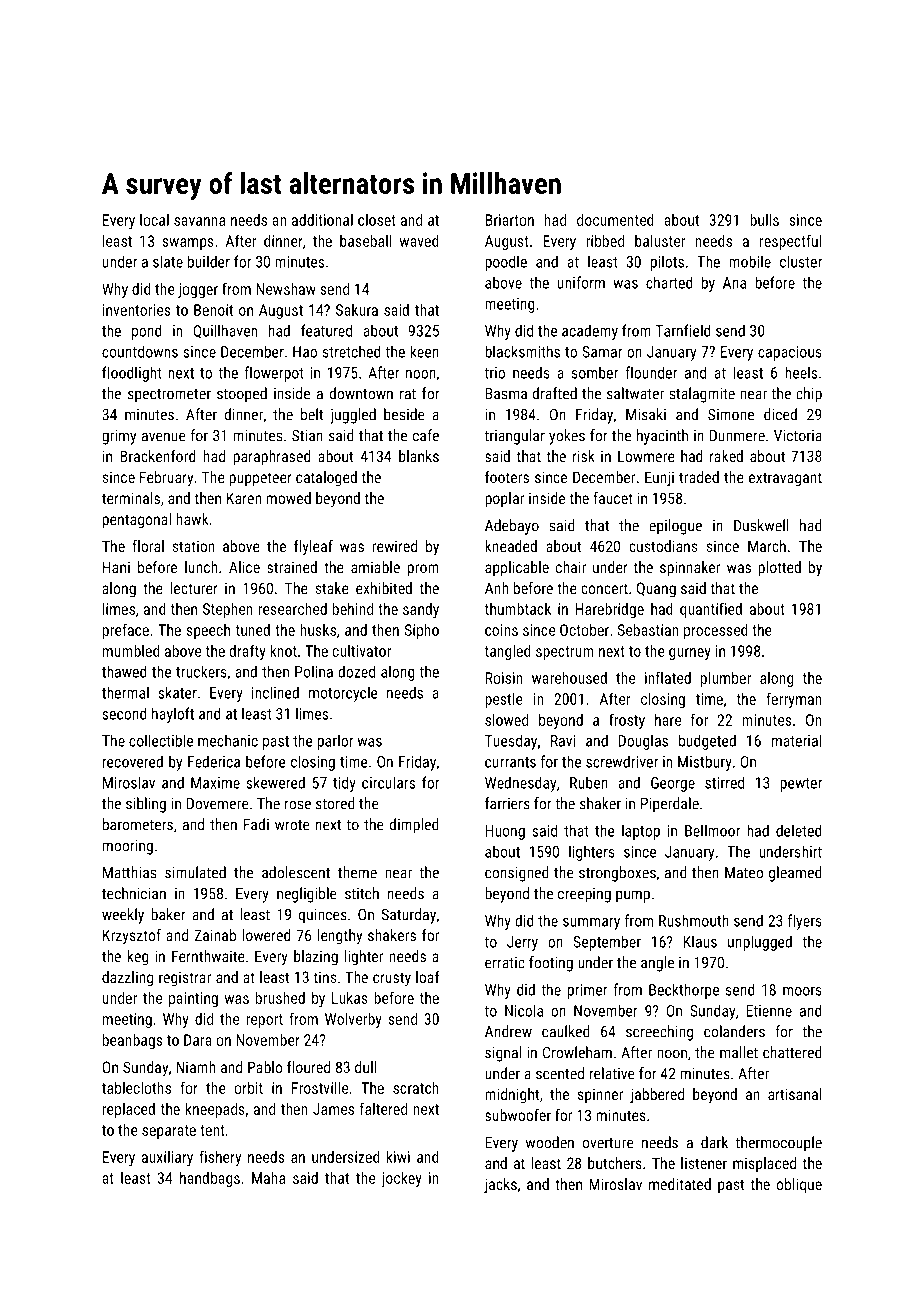  Describe the element at coordinates (132, 1041) in the screenshot. I see `beanbags` at that location.
